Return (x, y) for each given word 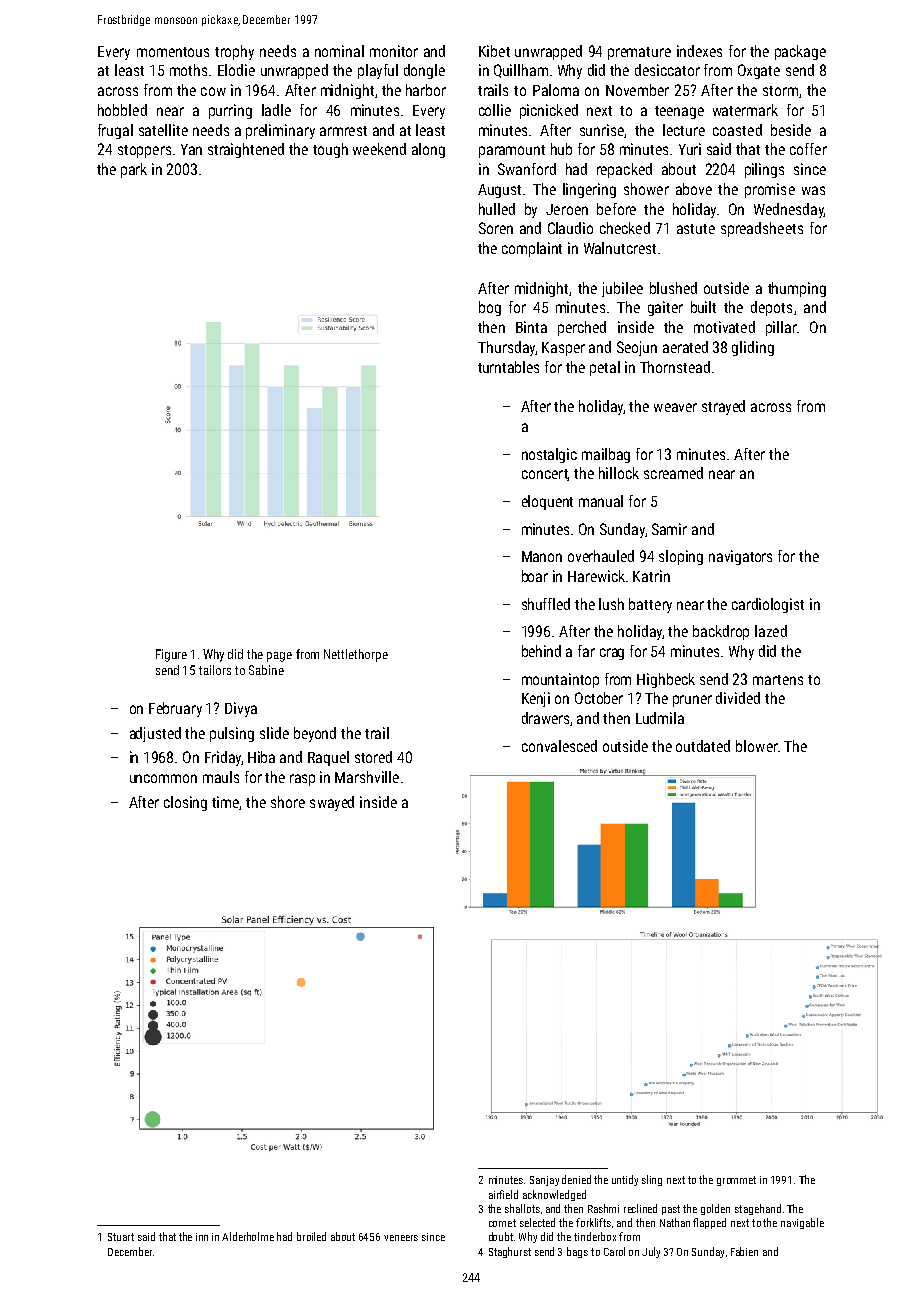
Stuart (121, 1237)
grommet (736, 1181)
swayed (332, 803)
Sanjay (544, 1181)
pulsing (232, 734)
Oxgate (759, 71)
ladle (276, 110)
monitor (394, 51)
